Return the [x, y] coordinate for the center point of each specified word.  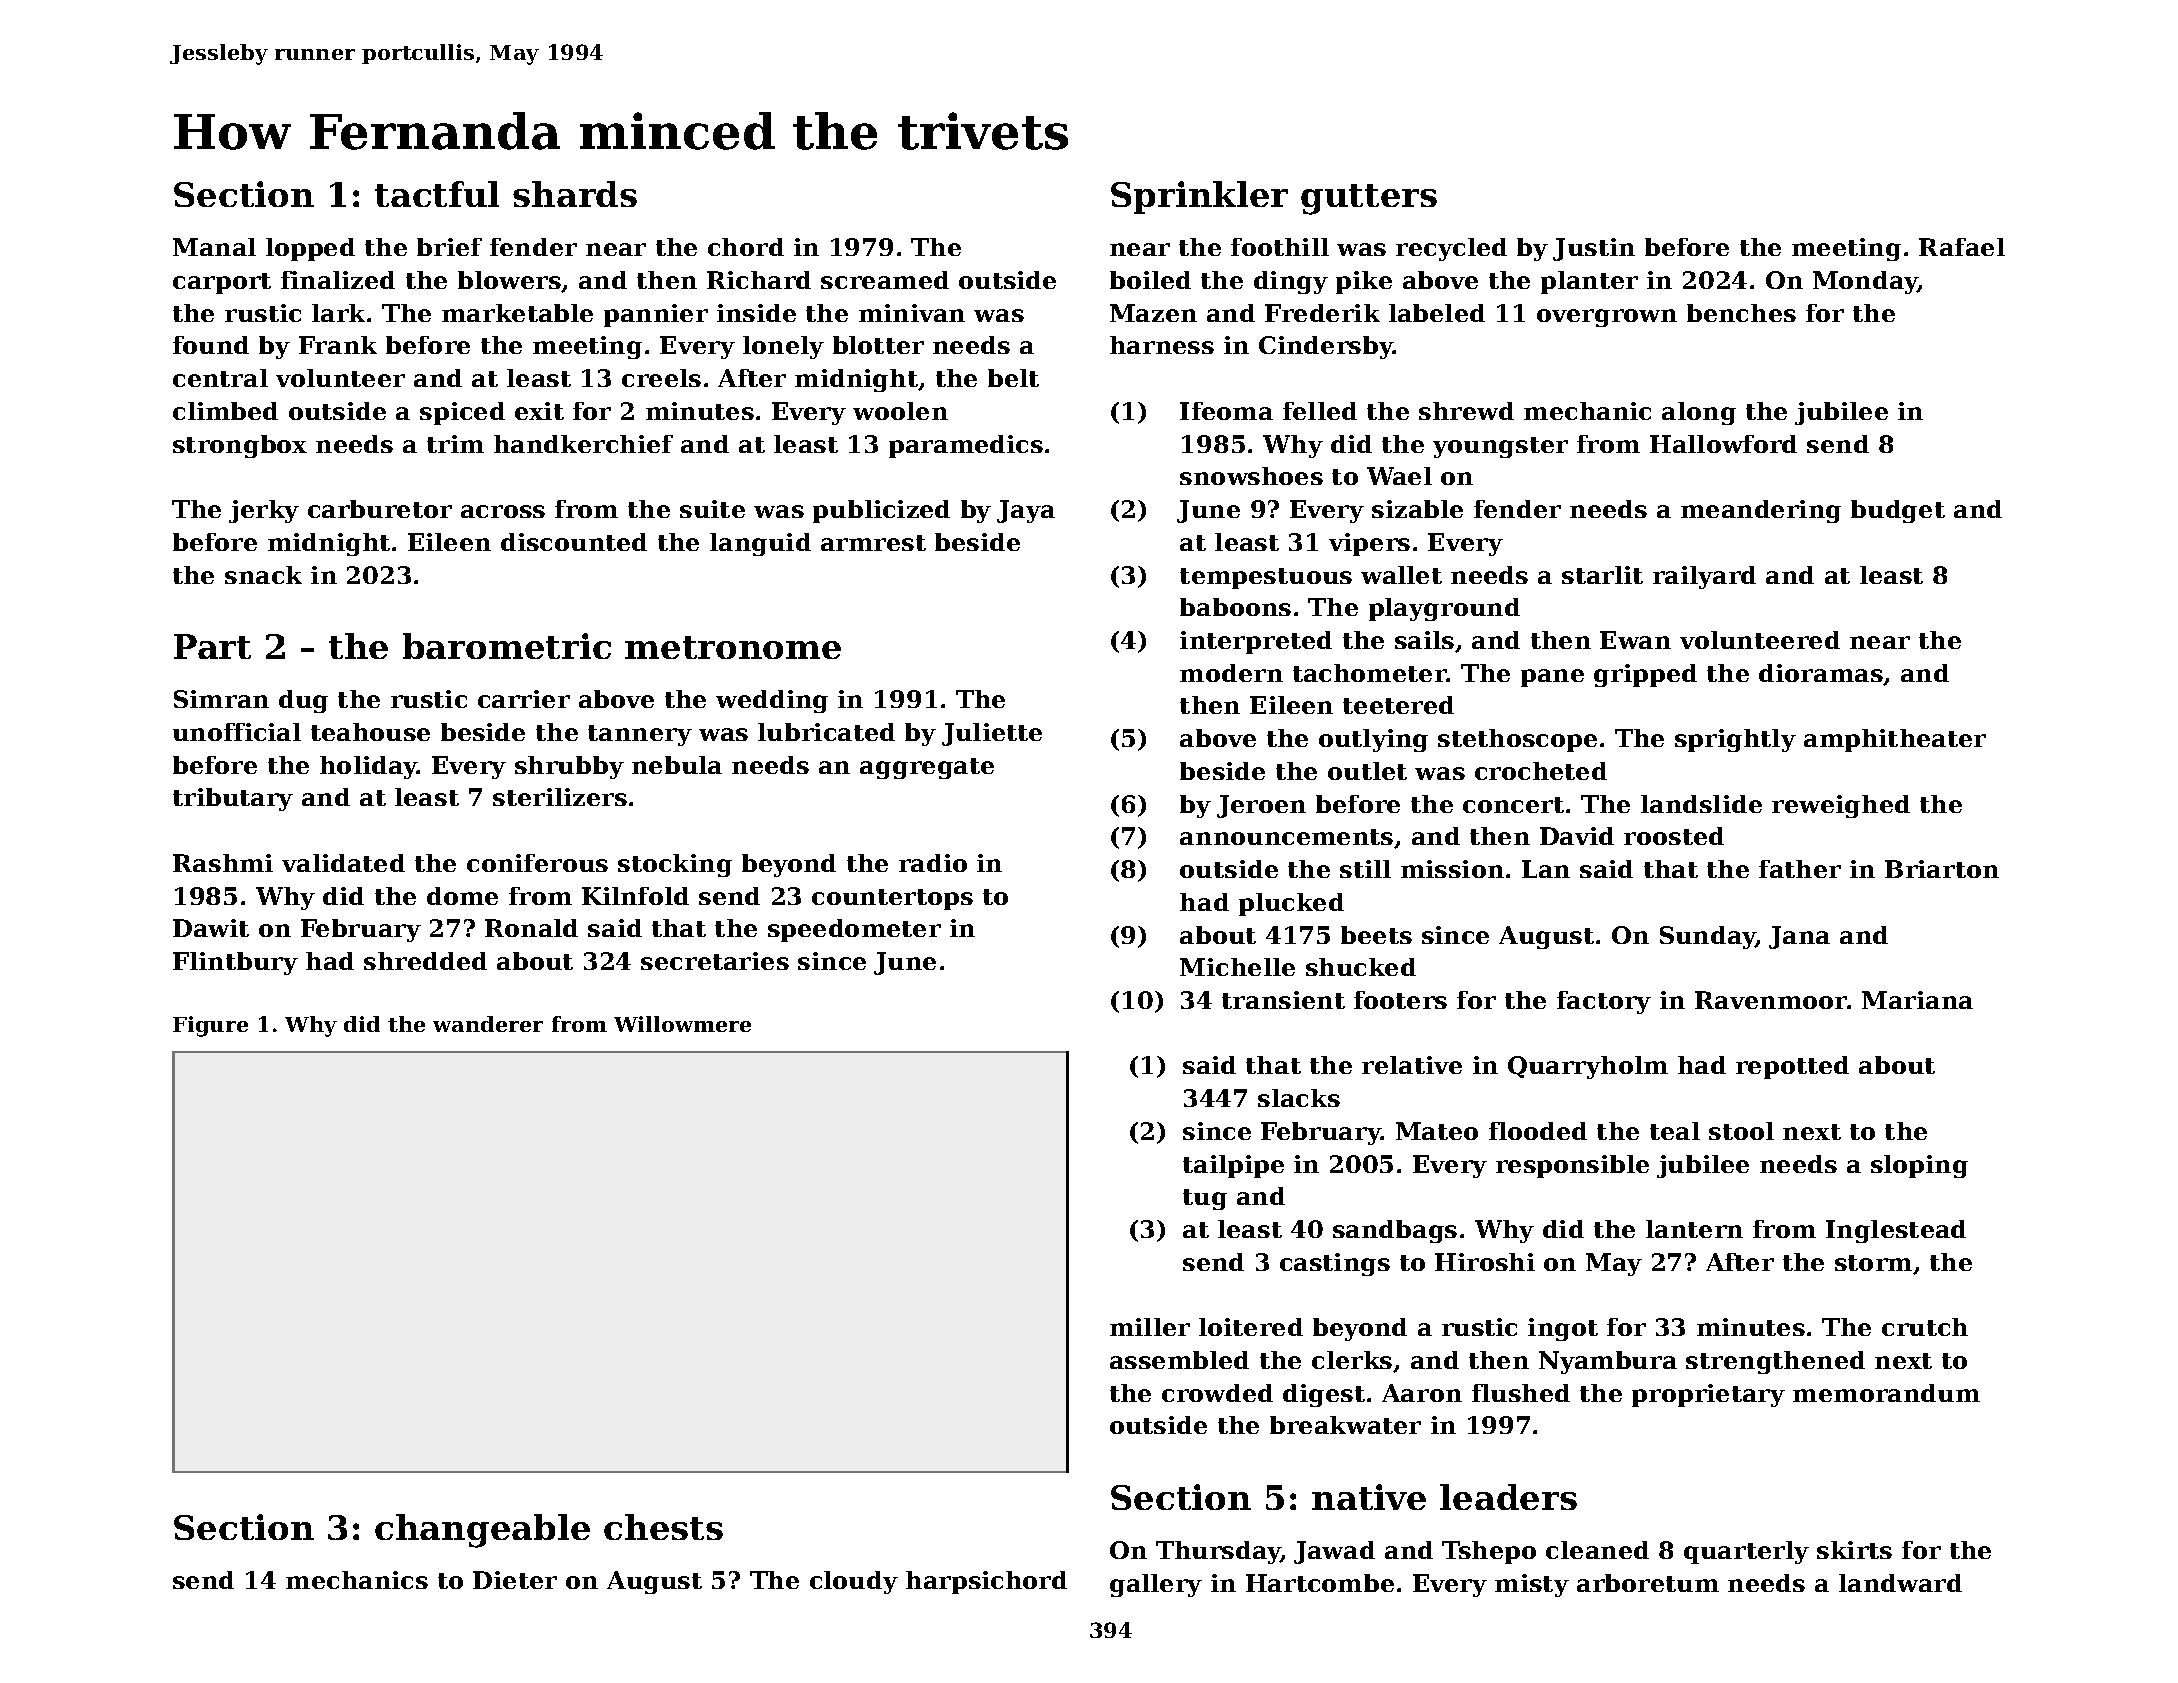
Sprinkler [1199, 197]
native [1369, 1497]
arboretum [1648, 1583]
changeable [482, 1531]
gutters [1369, 199]
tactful [437, 194]
